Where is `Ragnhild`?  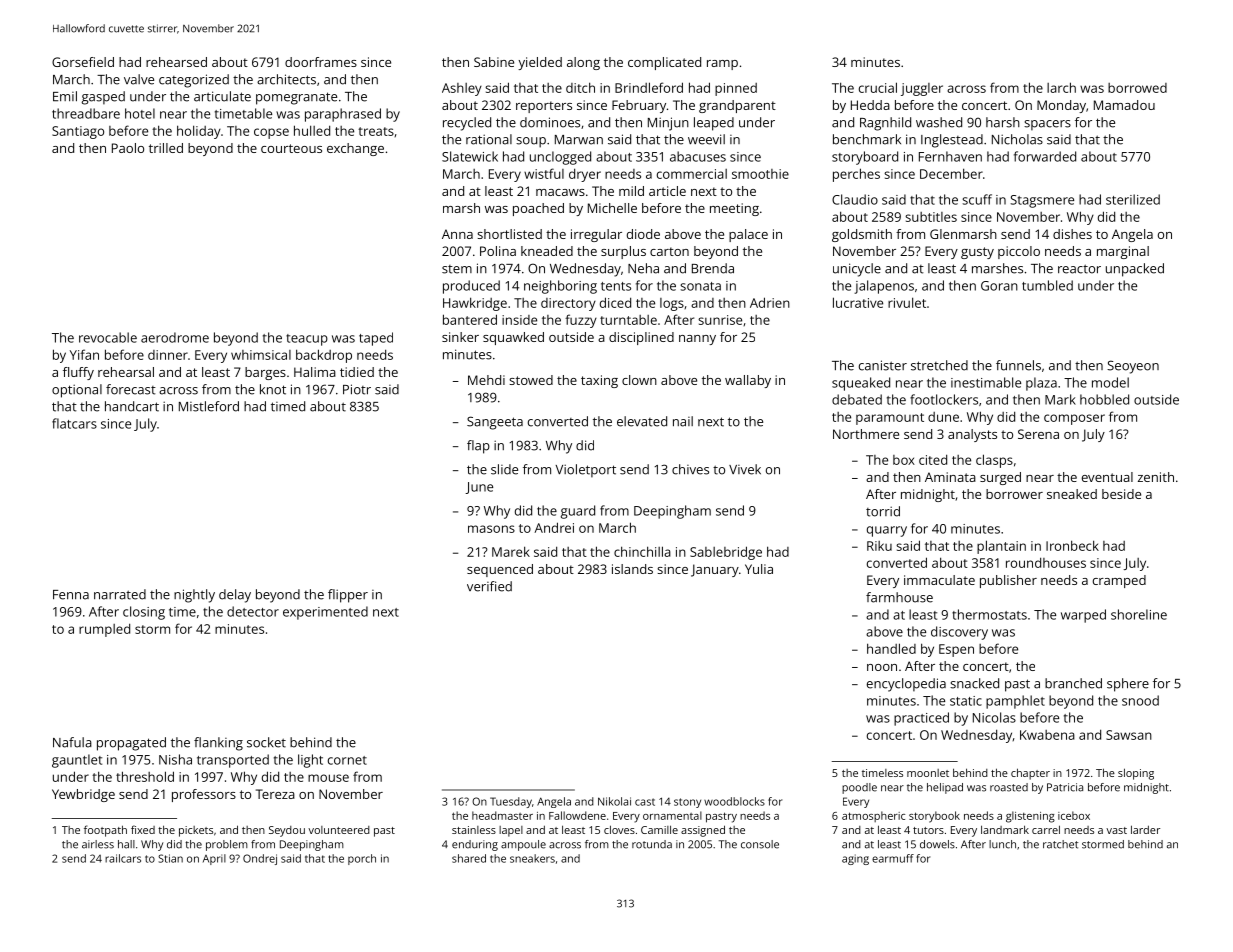
Ragnhild is located at coordinates (885, 124).
